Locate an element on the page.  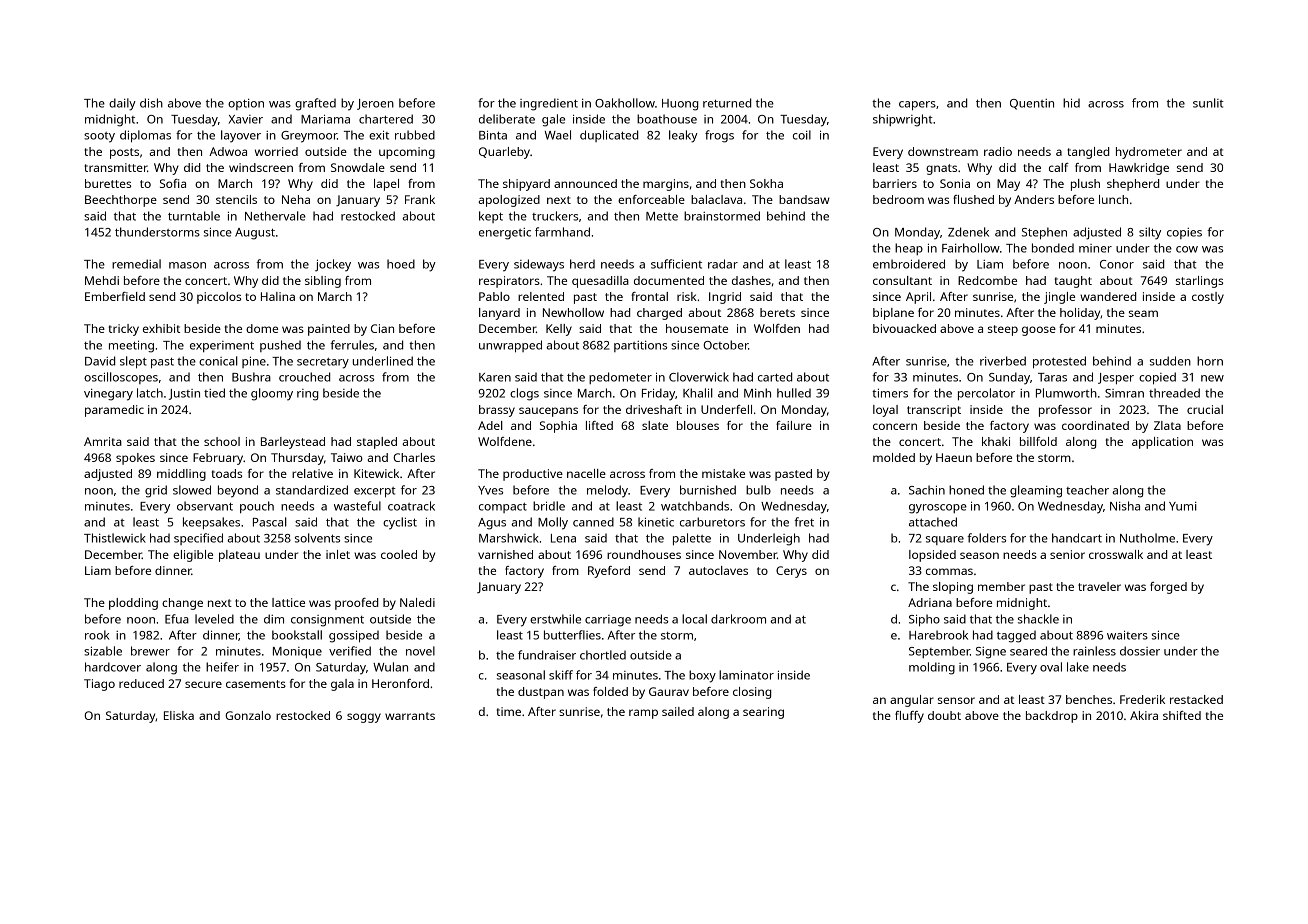
hydrometer is located at coordinates (1149, 153).
